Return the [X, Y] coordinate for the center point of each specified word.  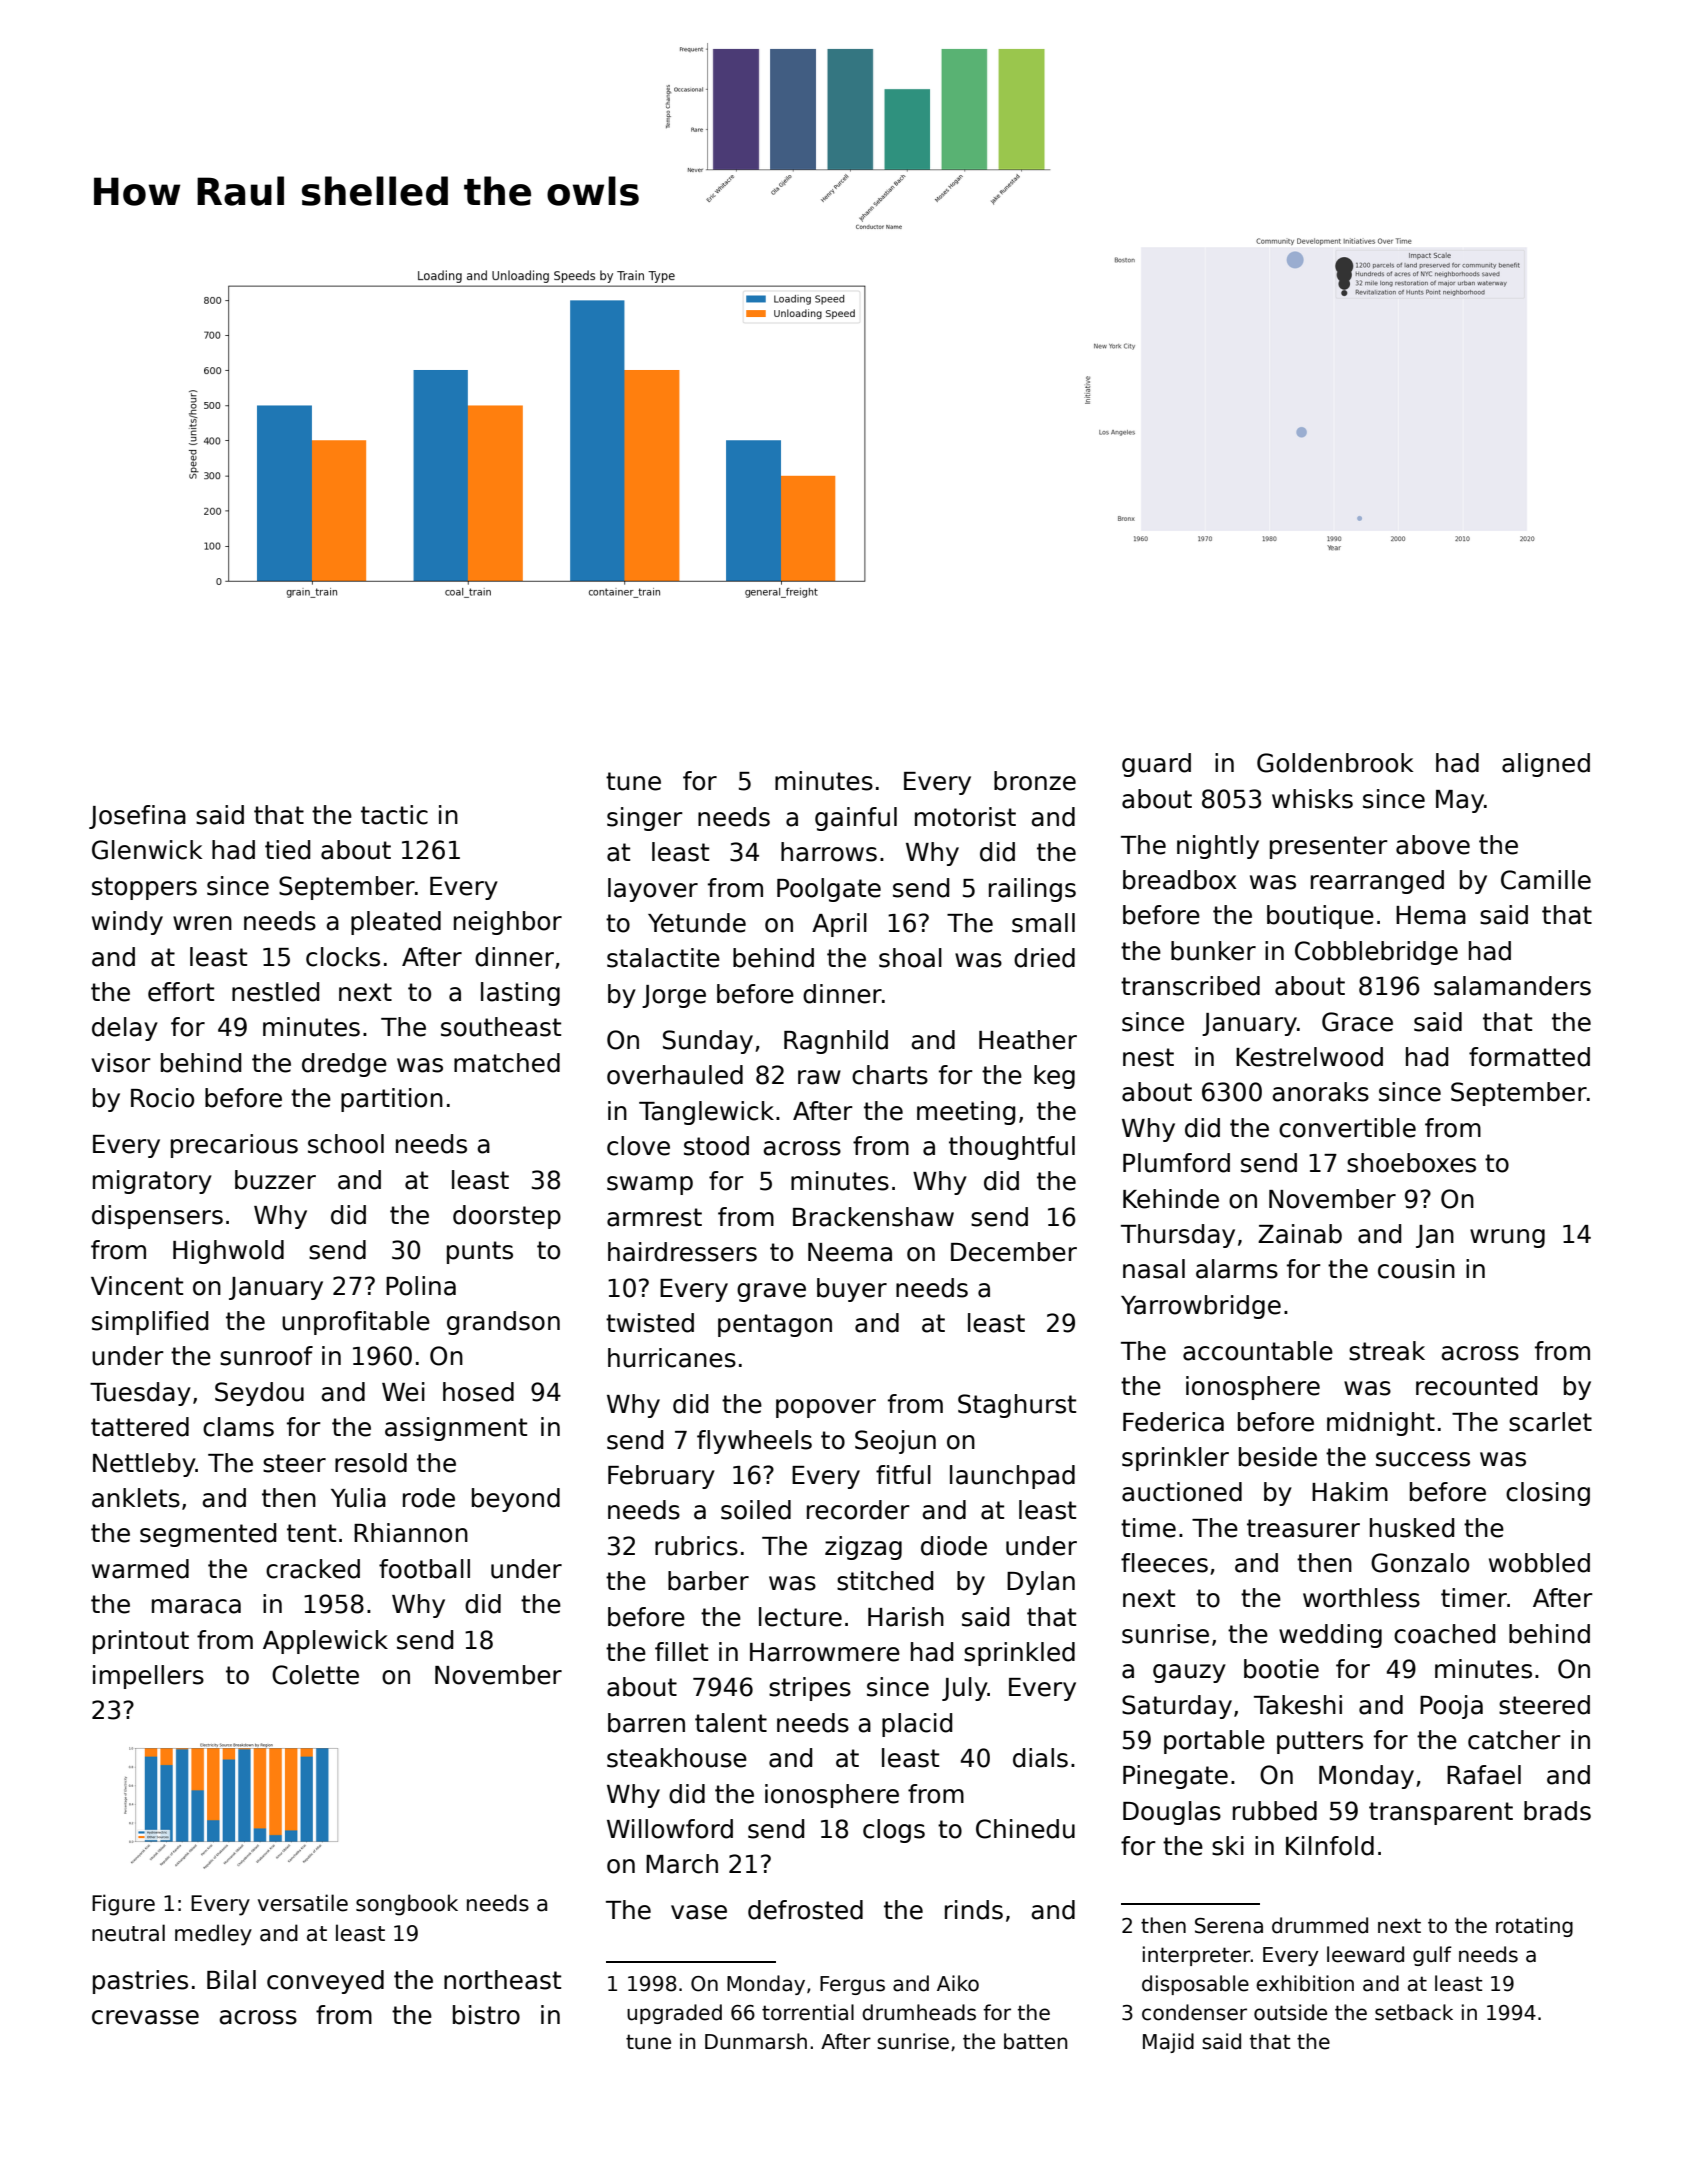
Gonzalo [1420, 1563]
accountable [1258, 1351]
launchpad [1012, 1477]
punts [480, 1252]
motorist [965, 817]
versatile [303, 1903]
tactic [394, 815]
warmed [140, 1569]
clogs [894, 1831]
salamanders [1512, 986]
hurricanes [672, 1358]
